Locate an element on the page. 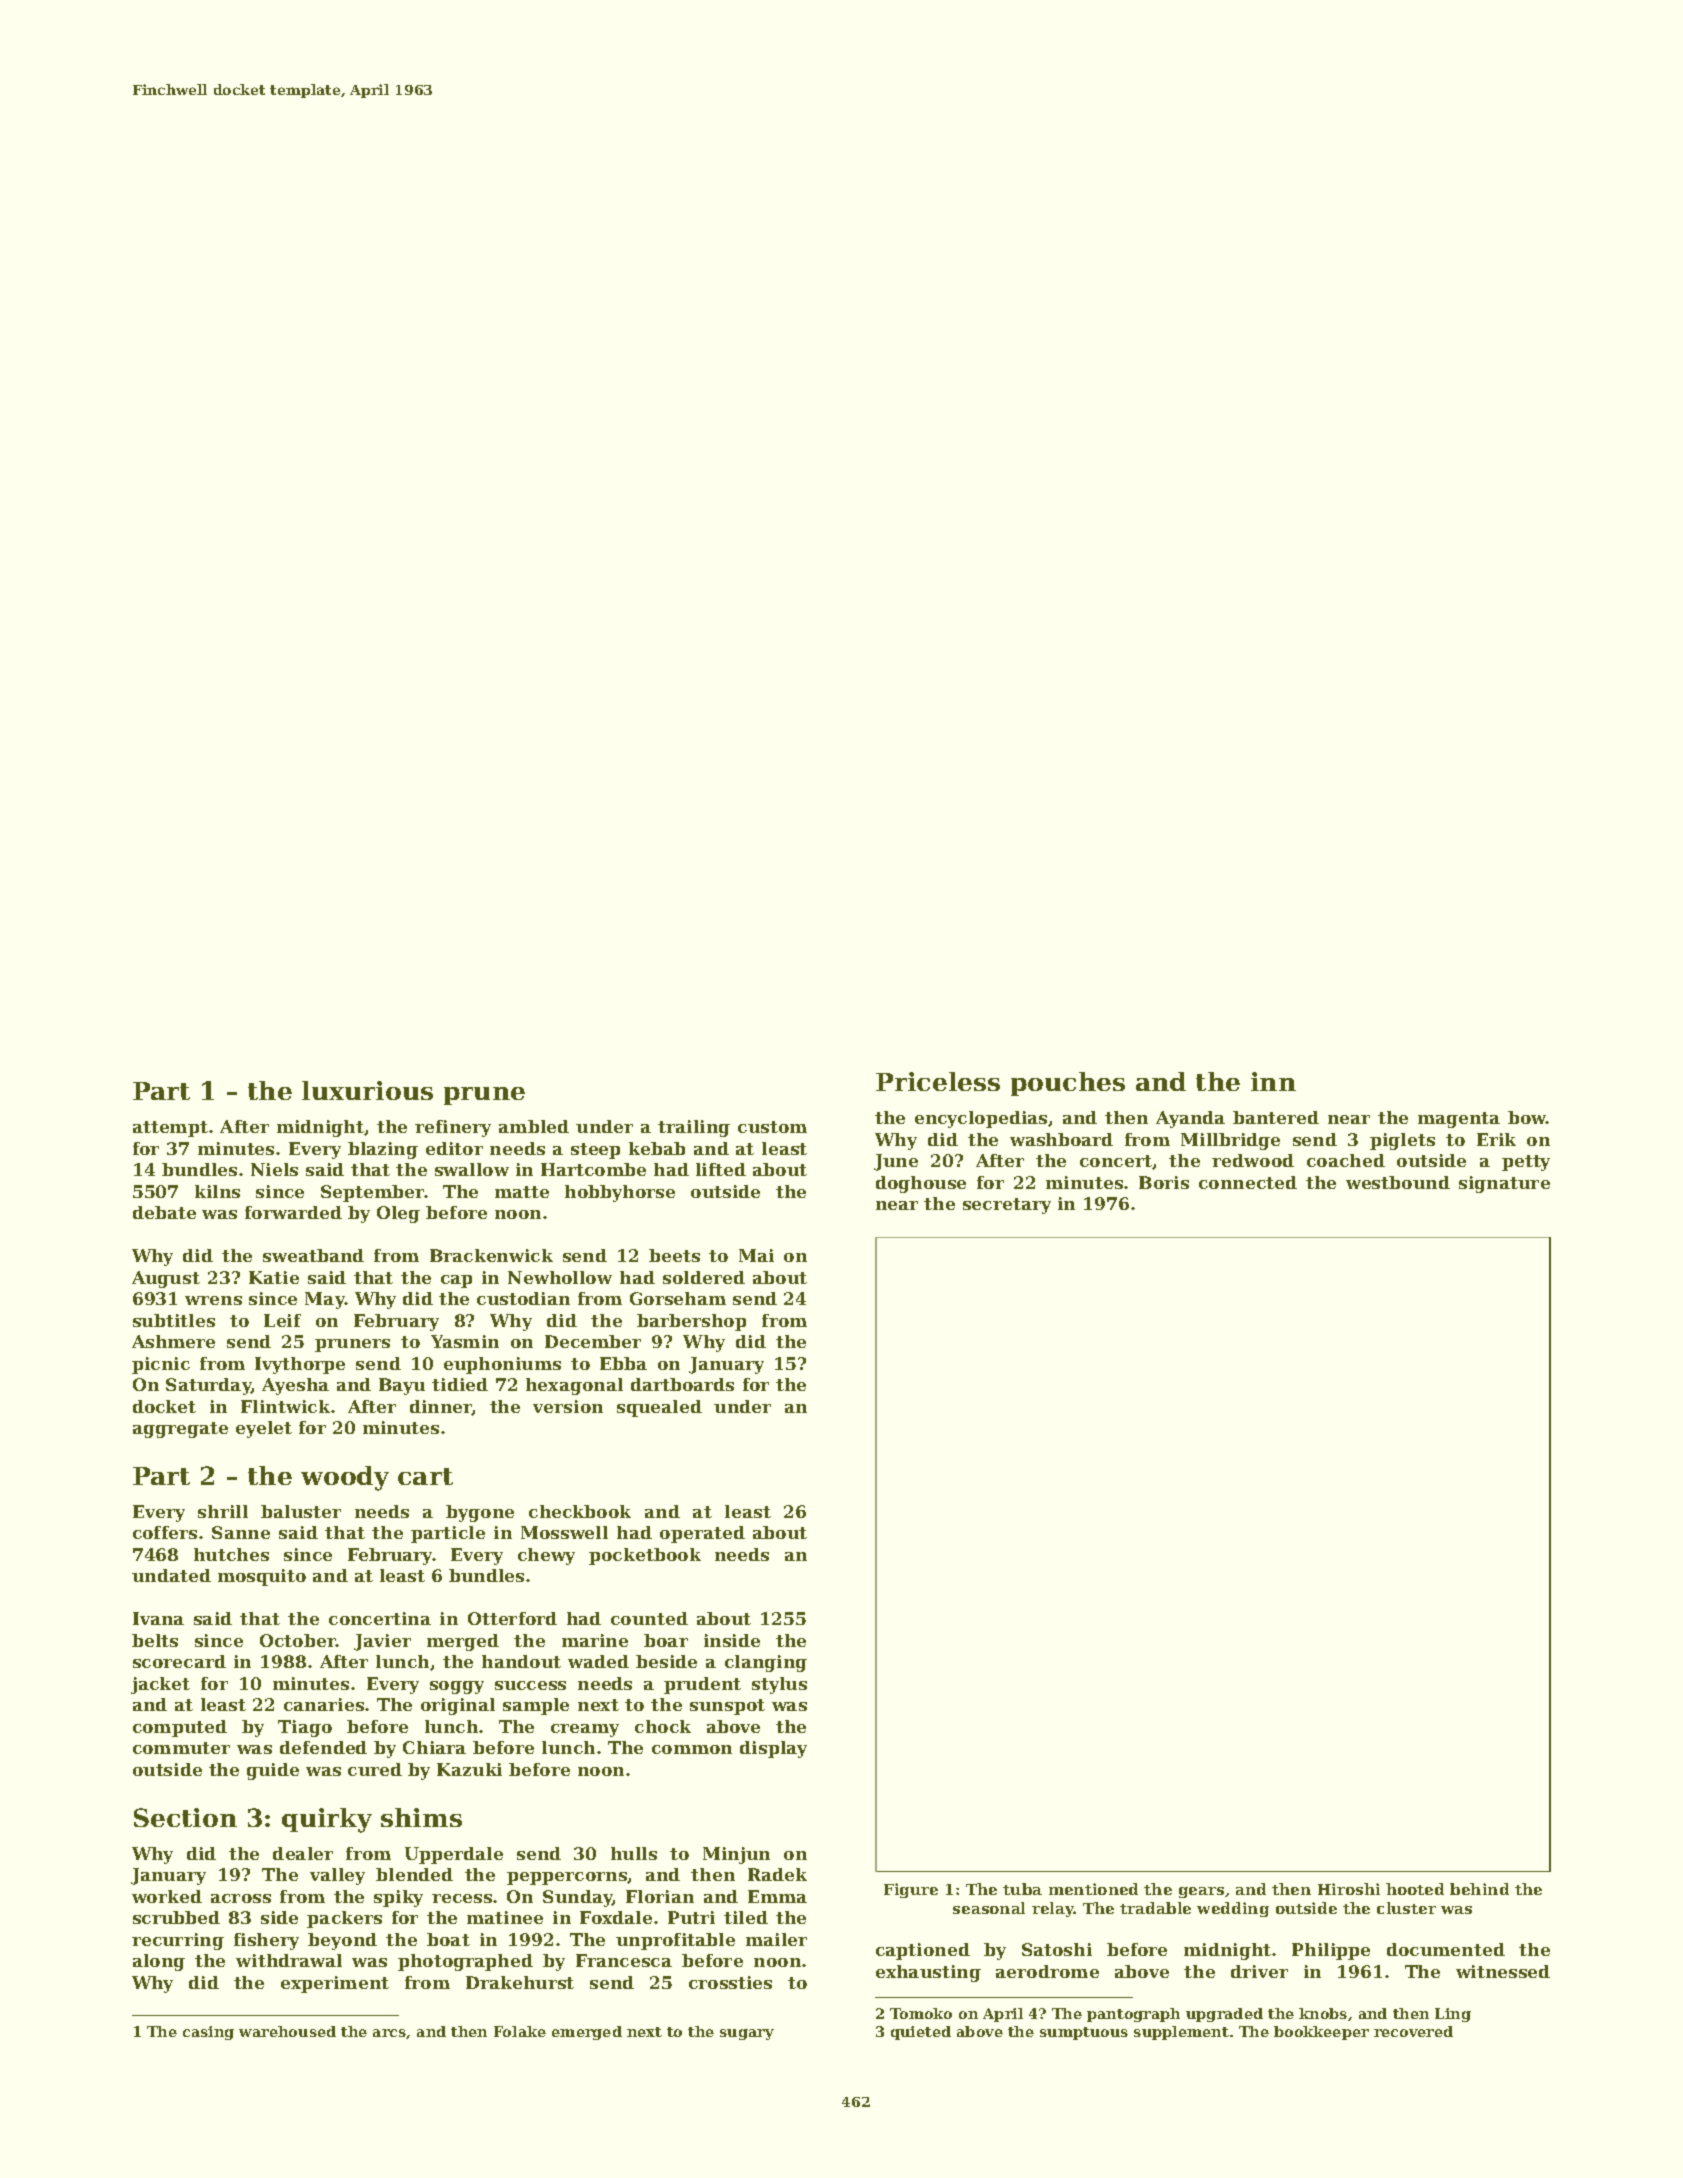 This page has height=2178, width=1683. Priceless is located at coordinates (938, 1081).
